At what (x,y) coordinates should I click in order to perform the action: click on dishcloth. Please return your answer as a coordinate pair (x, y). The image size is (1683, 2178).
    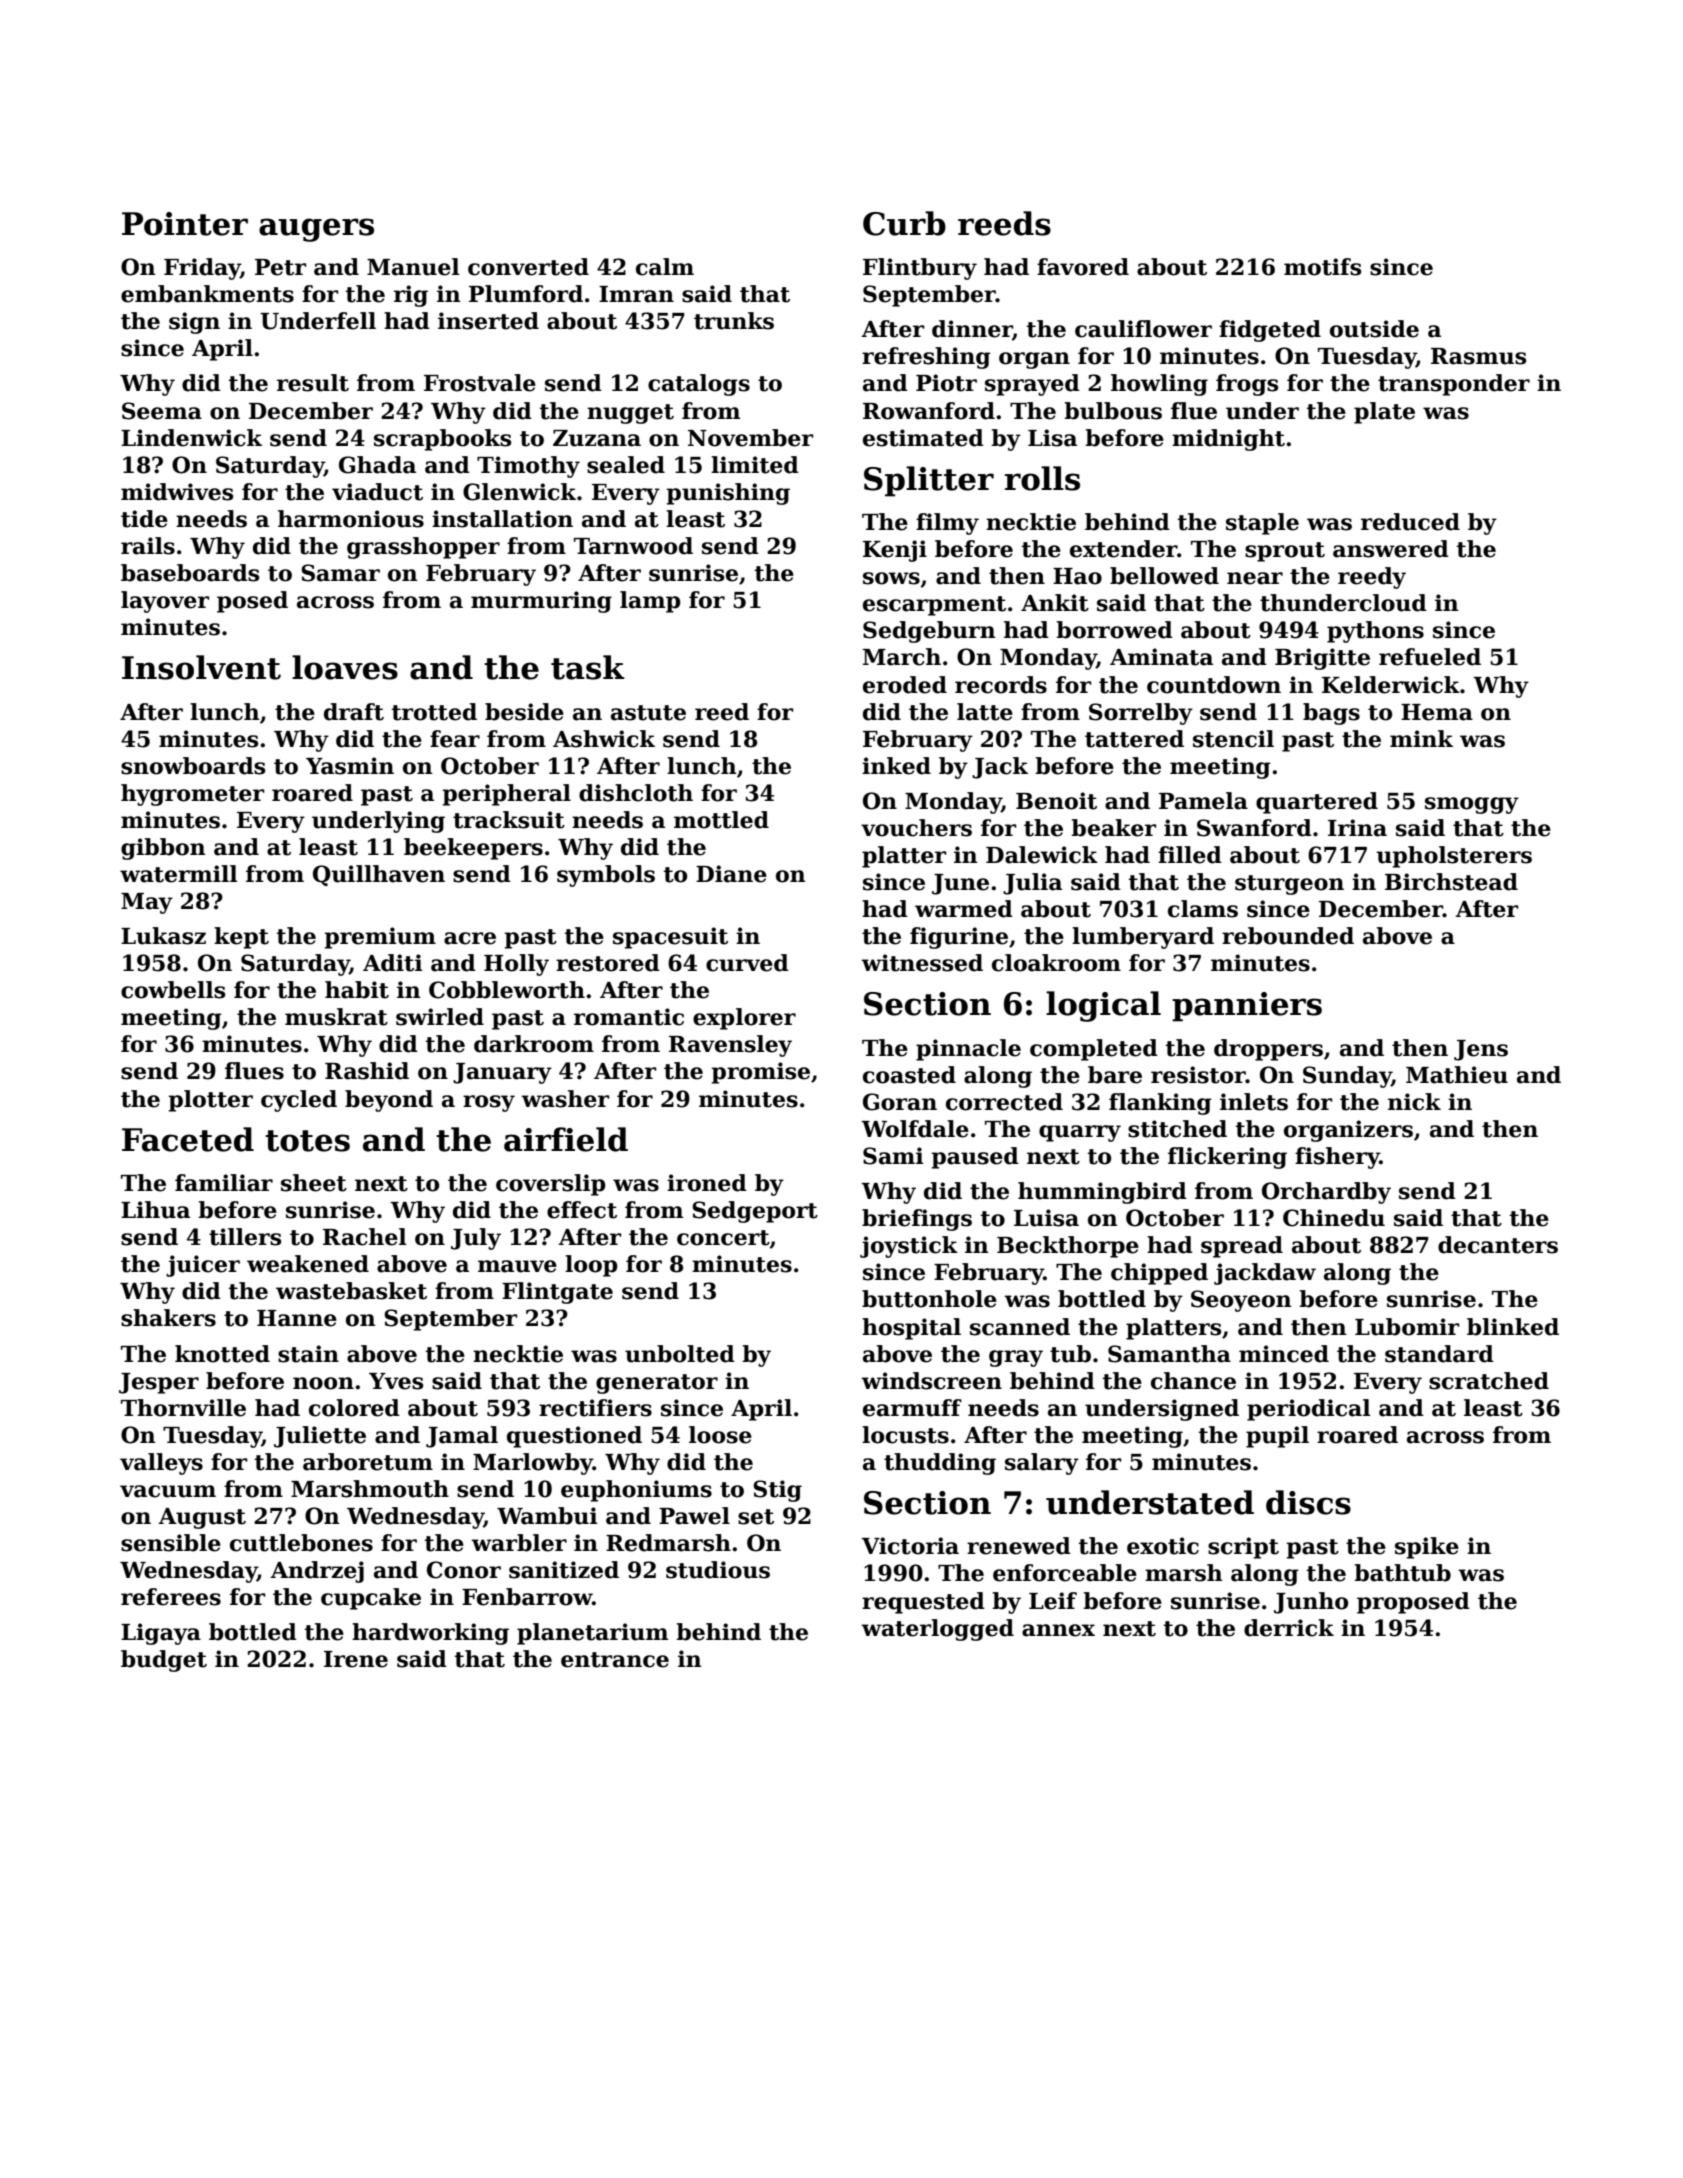
    Looking at the image, I should click on (636, 793).
